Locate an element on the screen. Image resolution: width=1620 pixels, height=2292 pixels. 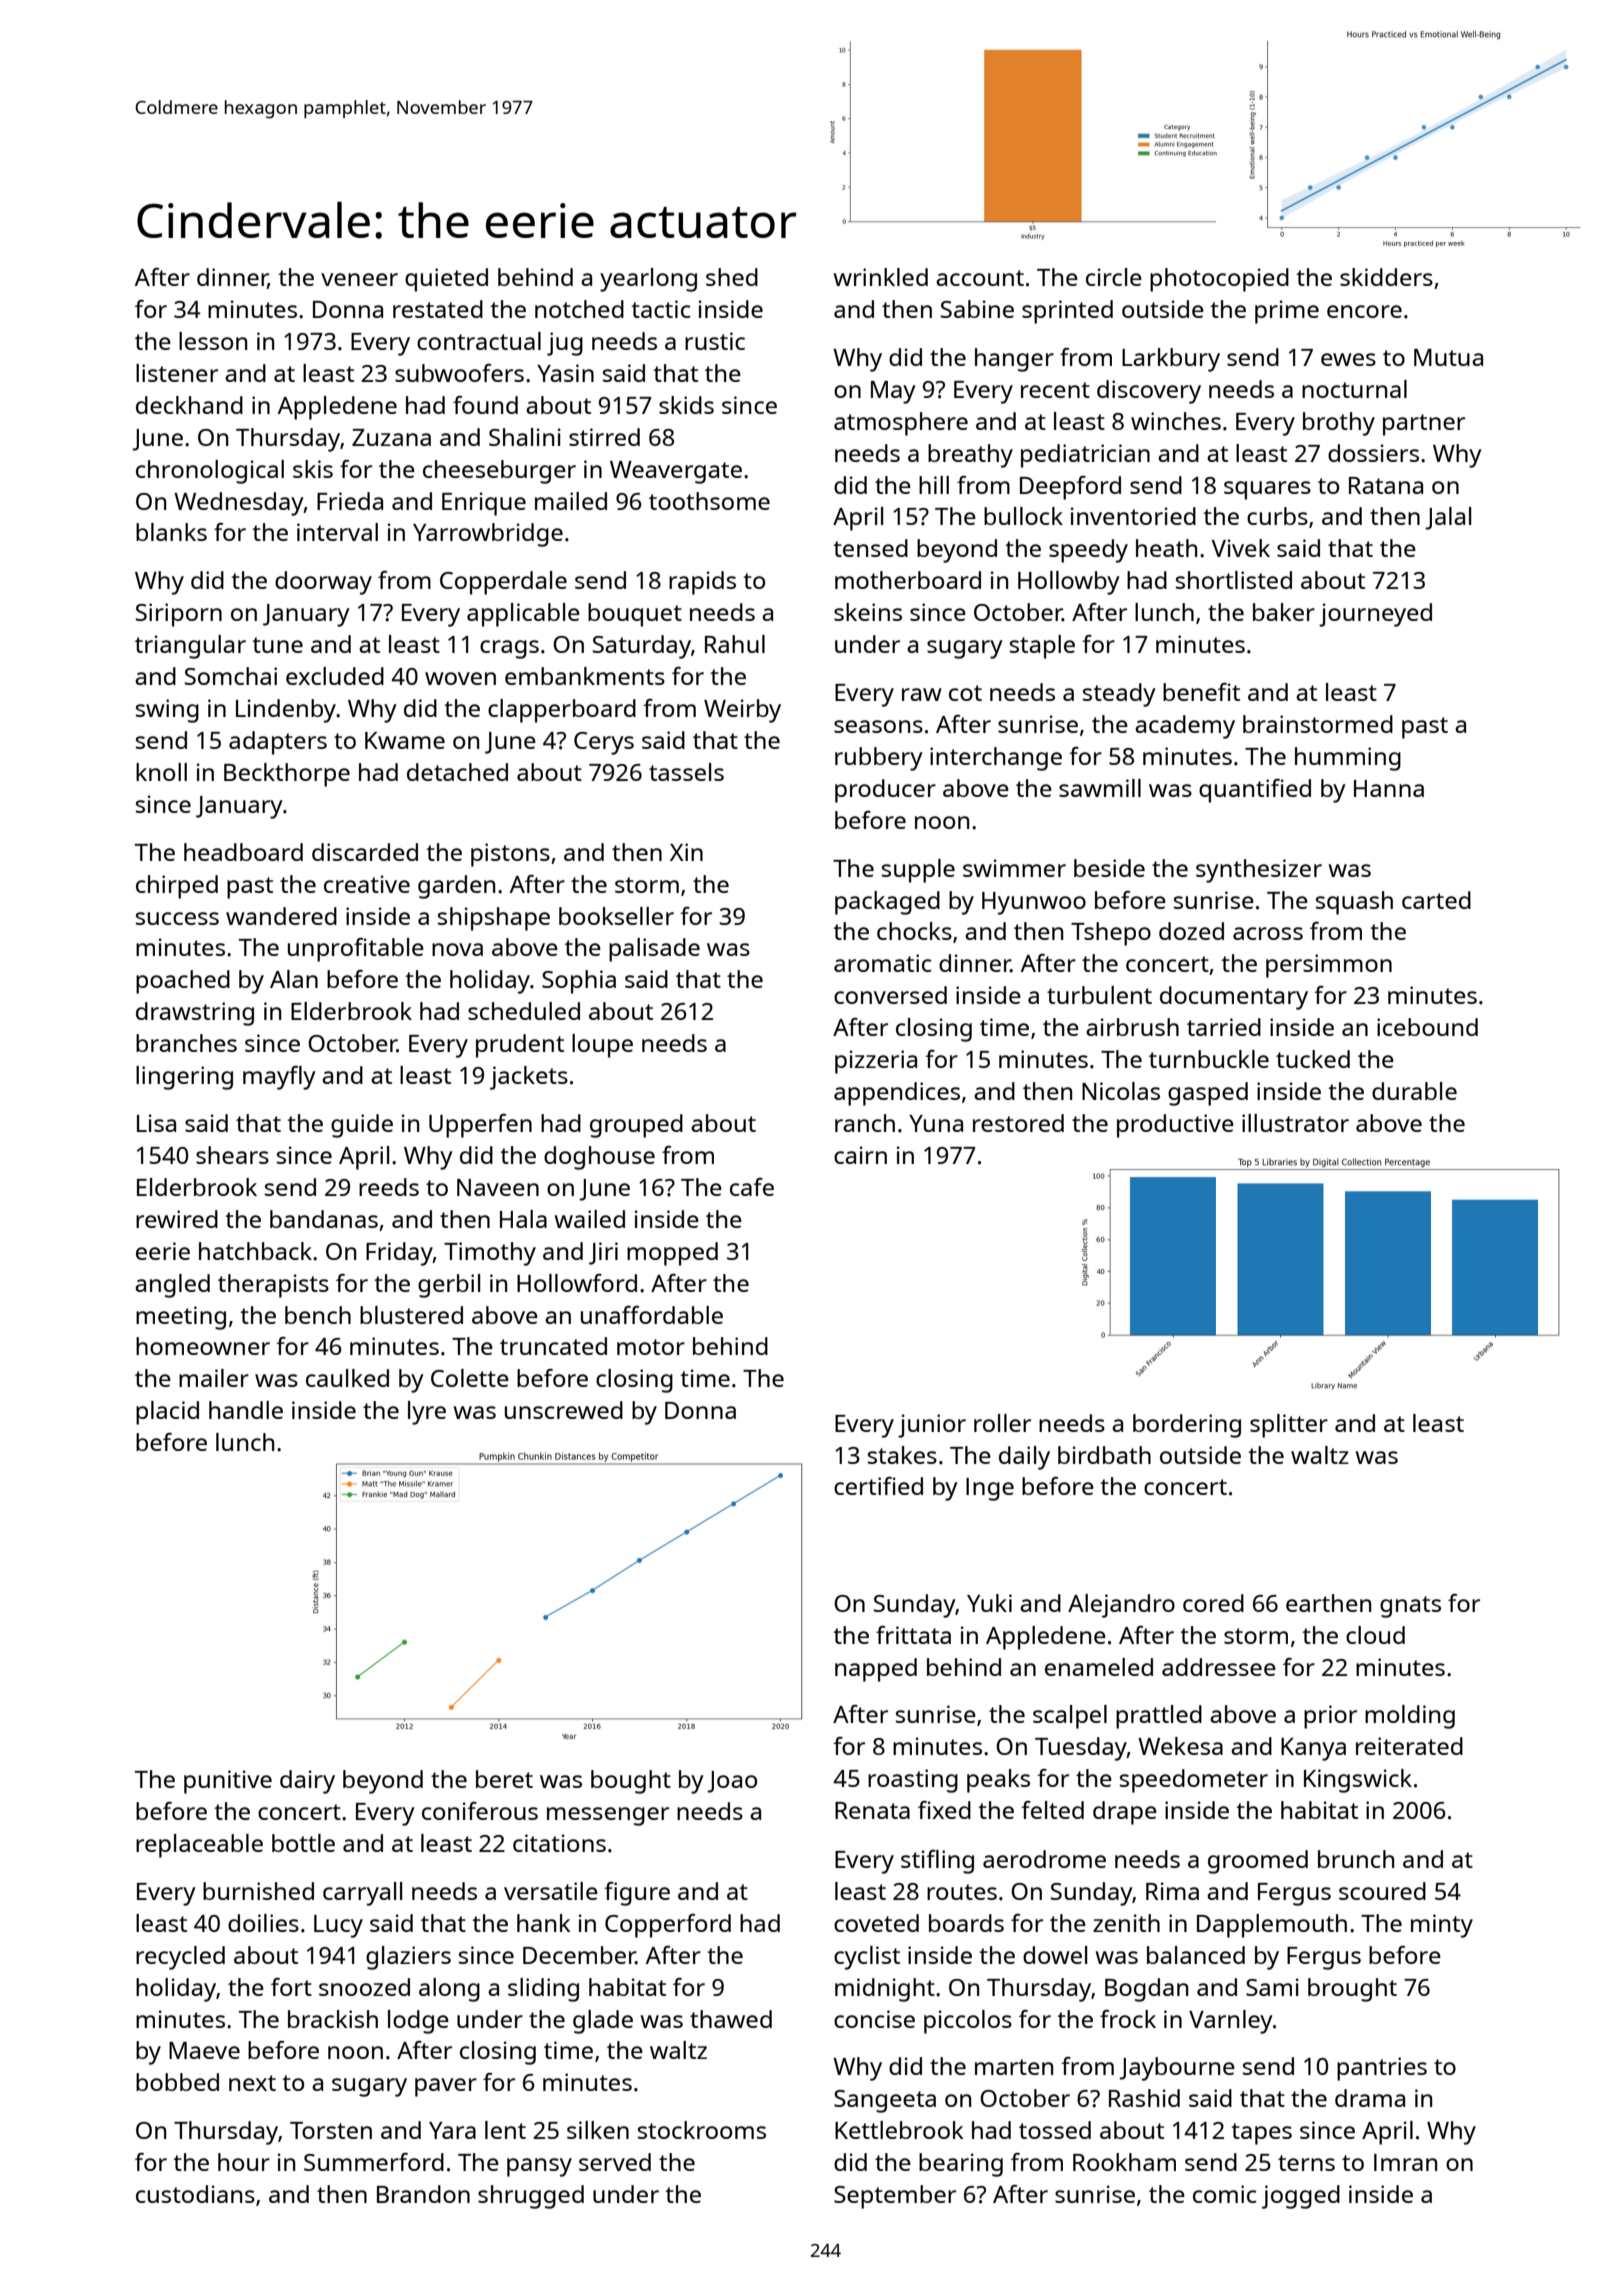
photocopied is located at coordinates (1219, 280).
